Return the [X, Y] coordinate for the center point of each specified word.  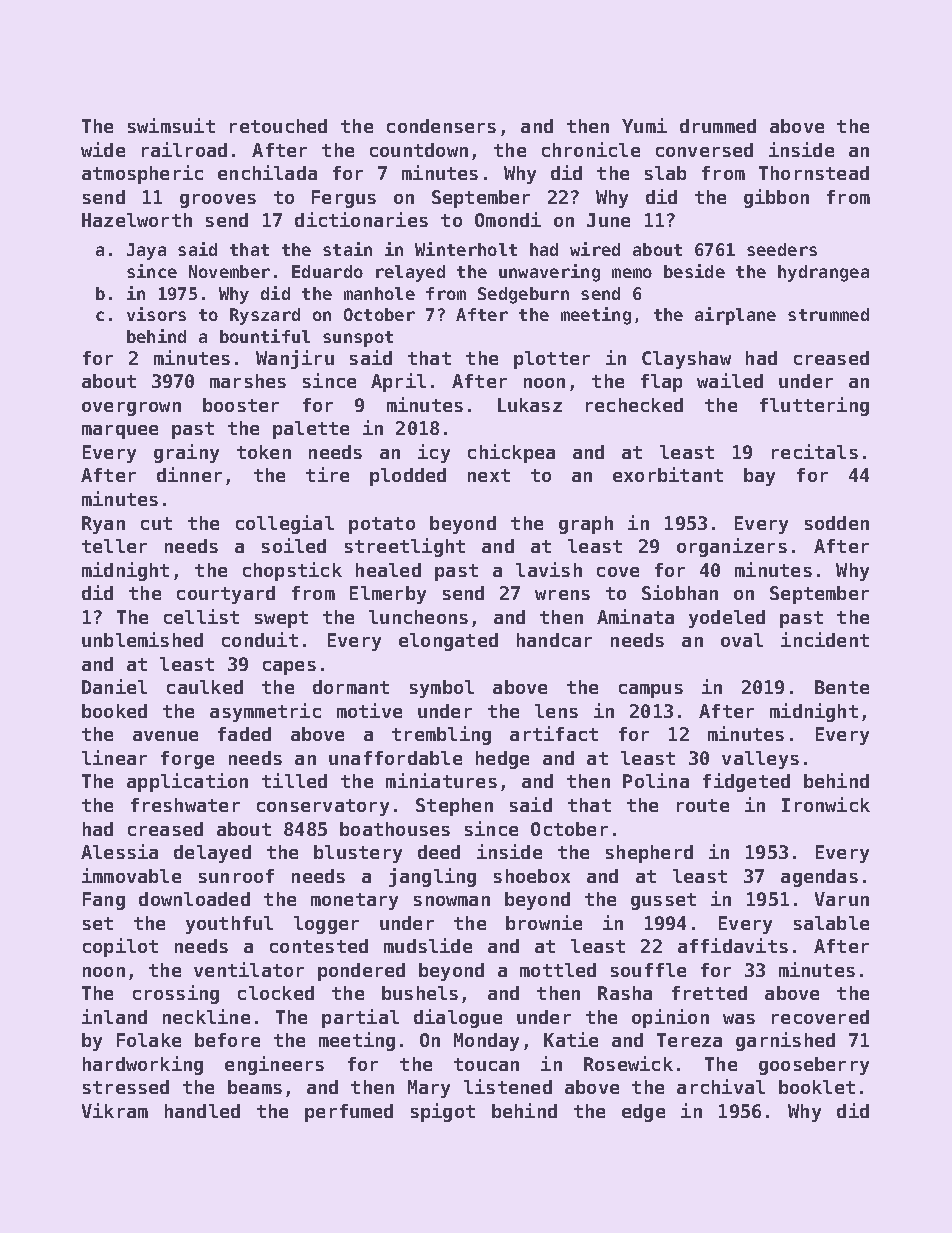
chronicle [591, 149]
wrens [562, 595]
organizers [732, 547]
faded [244, 734]
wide [103, 149]
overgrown [131, 409]
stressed [126, 1087]
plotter [552, 360]
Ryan [103, 525]
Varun [842, 899]
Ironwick [826, 804]
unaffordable [395, 758]
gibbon [776, 198]
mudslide [428, 945]
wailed [730, 380]
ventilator [249, 969]
